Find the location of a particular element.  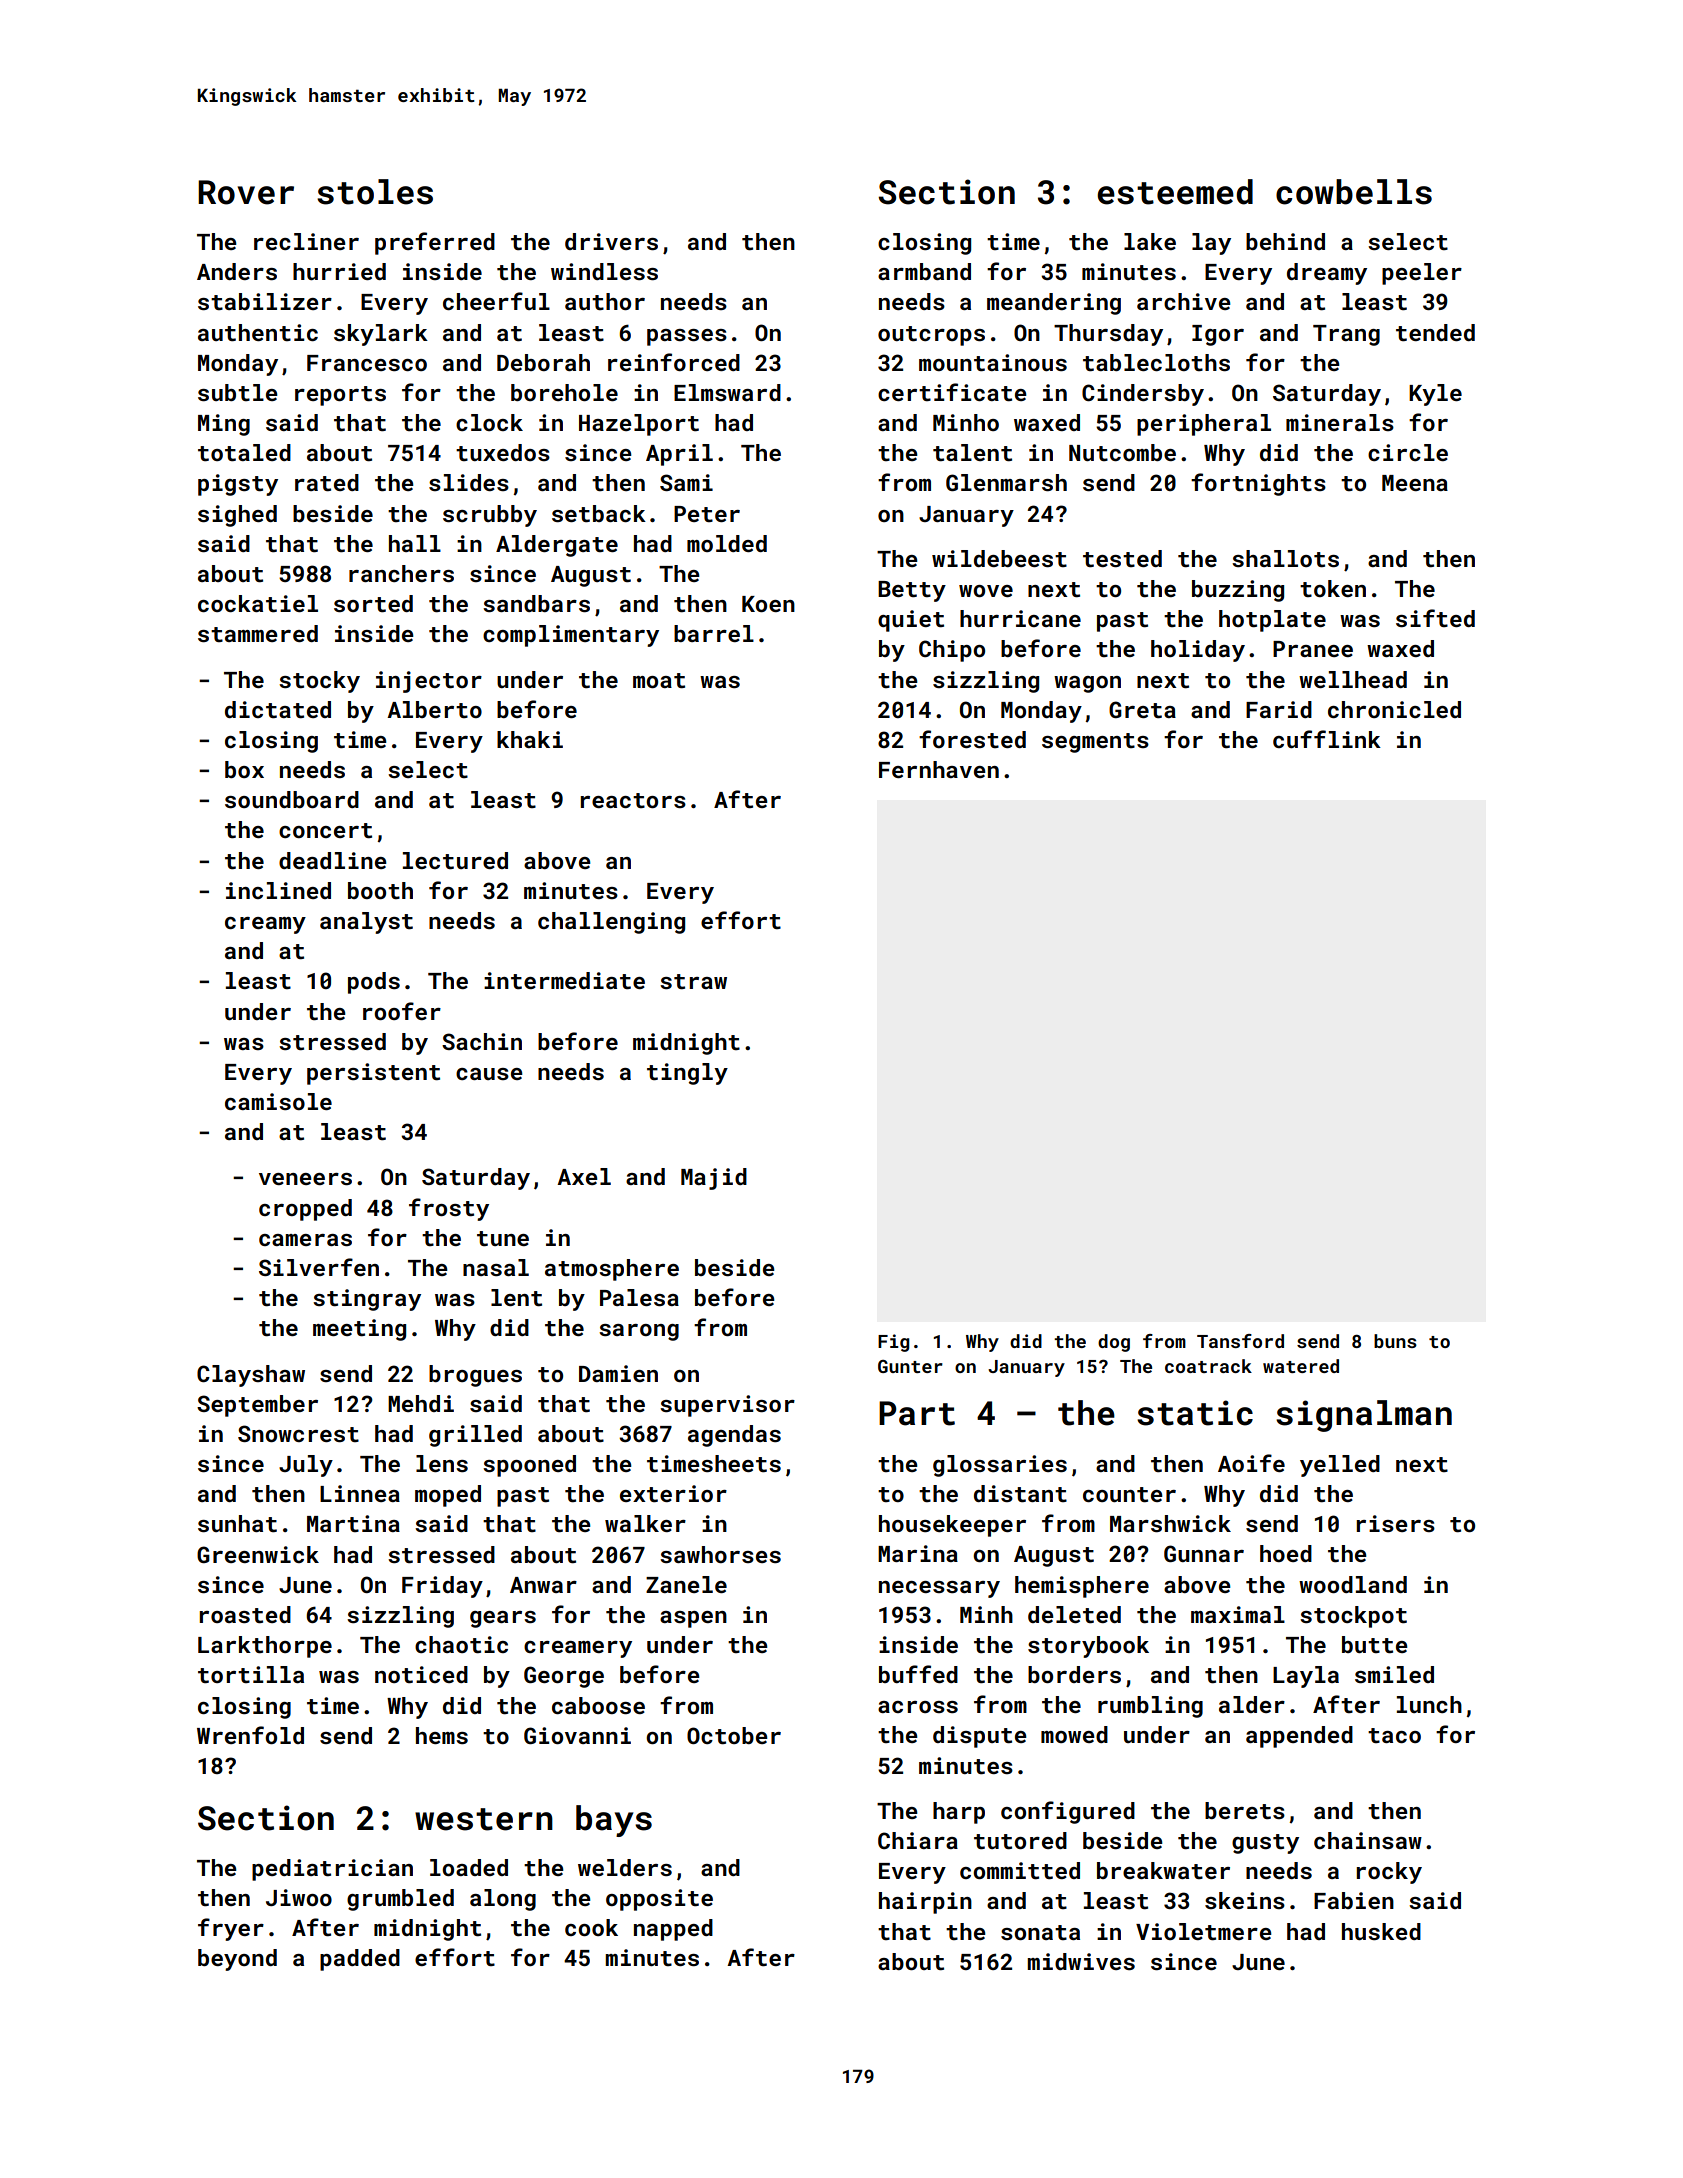

cufflink is located at coordinates (1327, 739).
